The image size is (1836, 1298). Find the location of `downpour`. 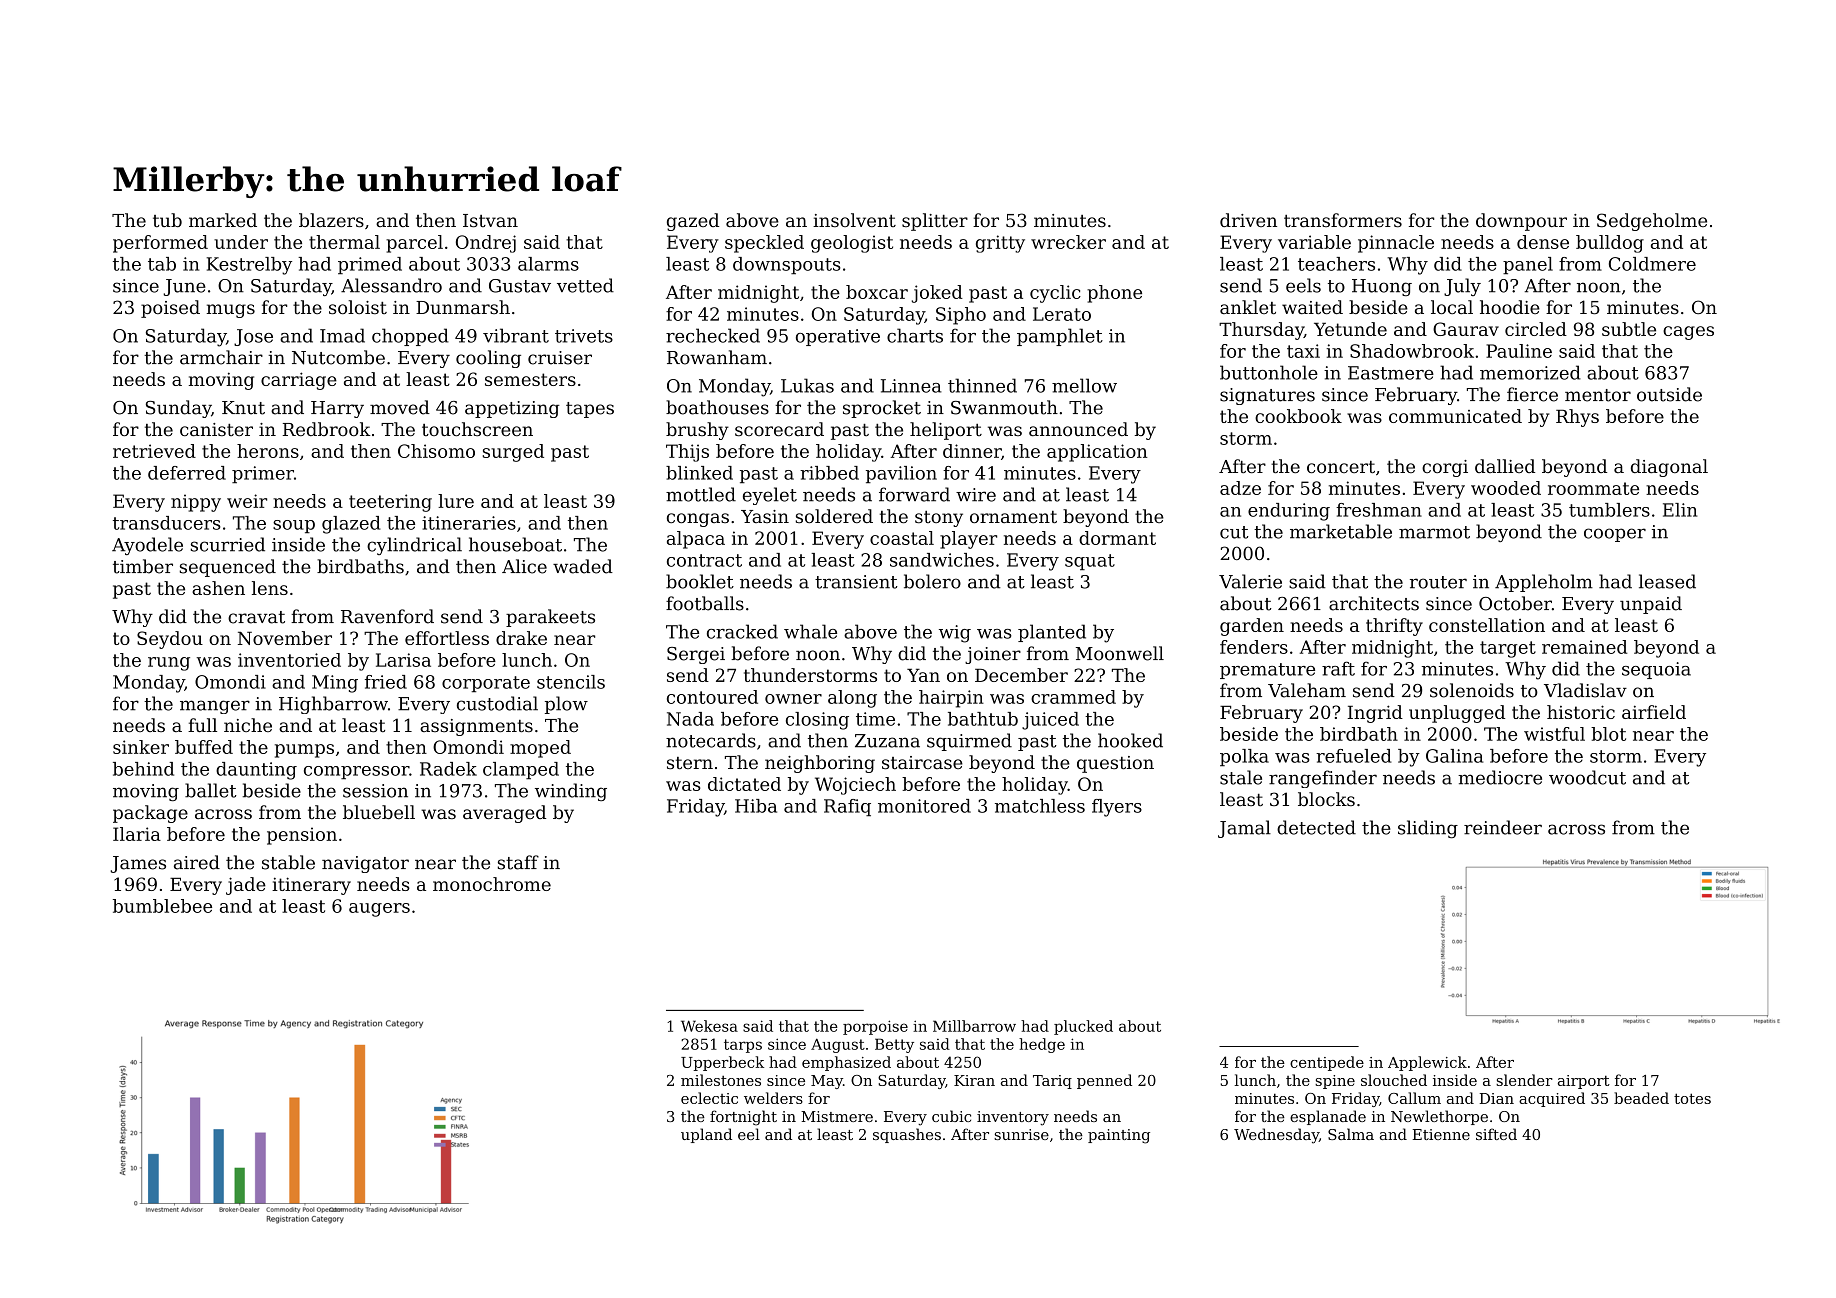

downpour is located at coordinates (1521, 222).
